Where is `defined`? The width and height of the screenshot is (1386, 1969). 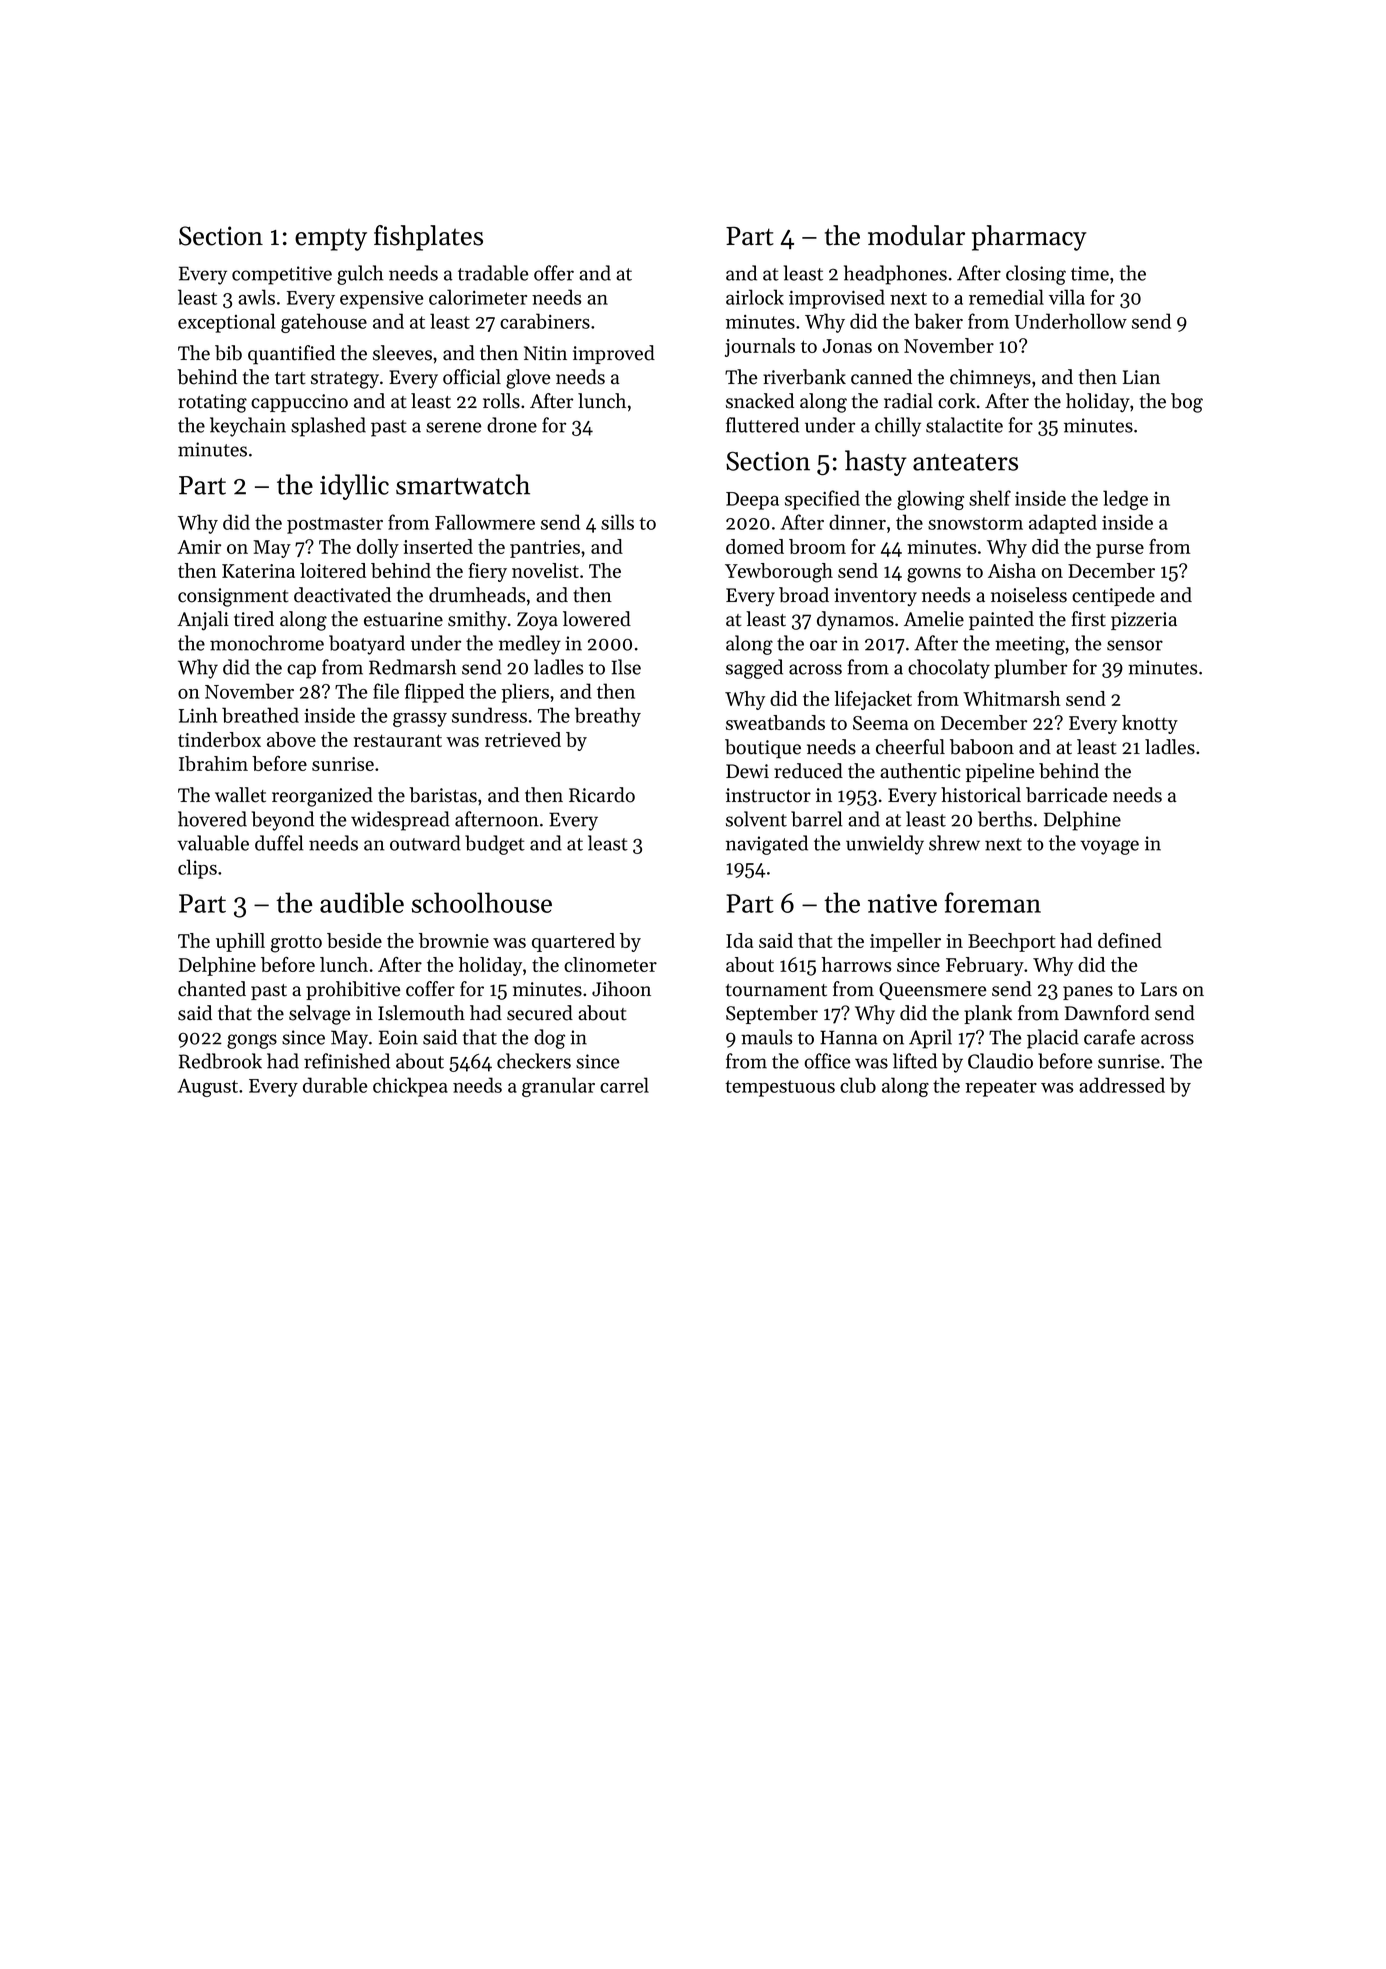
defined is located at coordinates (1130, 940).
